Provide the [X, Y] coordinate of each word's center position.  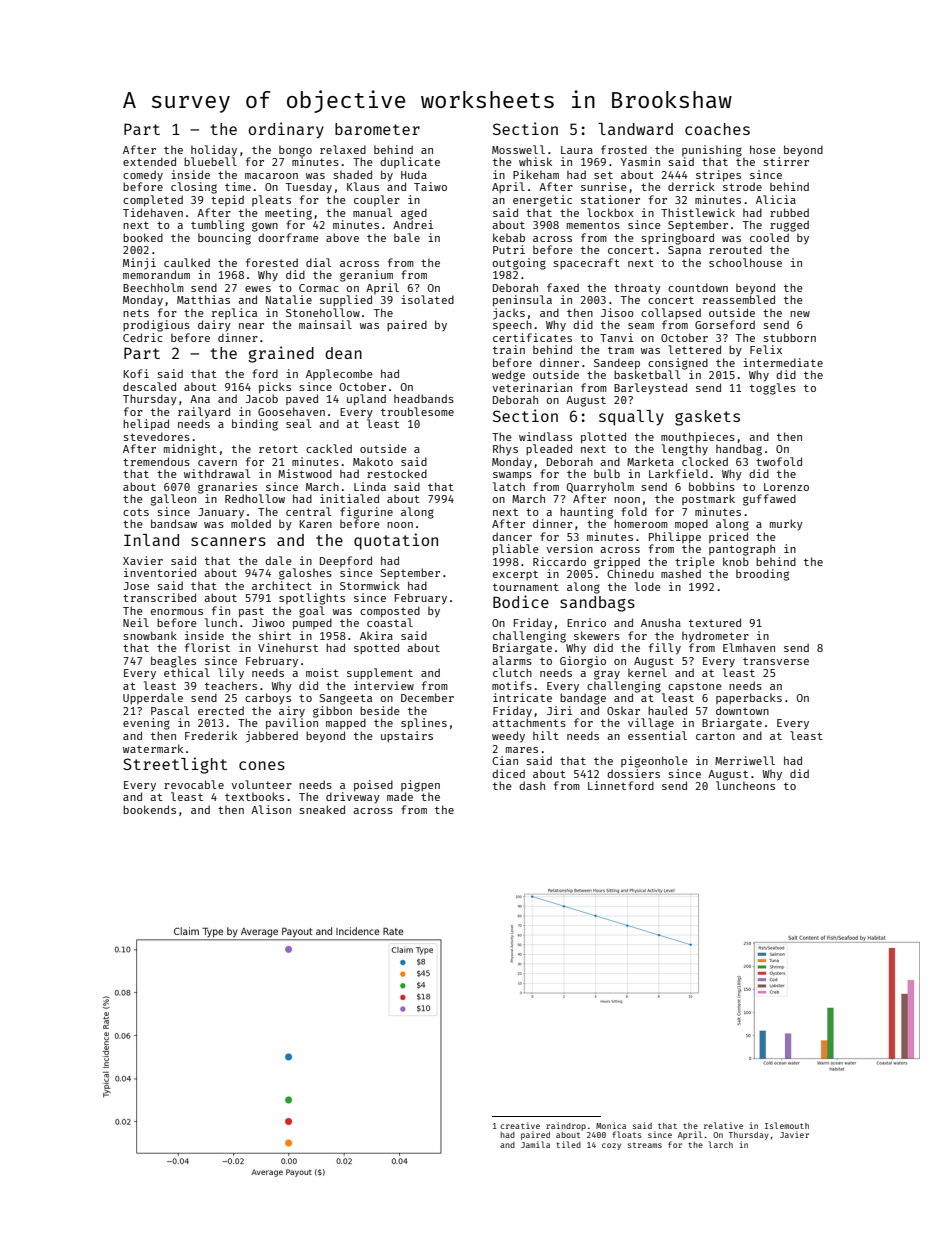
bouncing [224, 239]
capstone [695, 687]
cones [262, 765]
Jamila [535, 1144]
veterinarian [532, 387]
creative [520, 1125]
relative [723, 1125]
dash [532, 785]
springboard [677, 239]
